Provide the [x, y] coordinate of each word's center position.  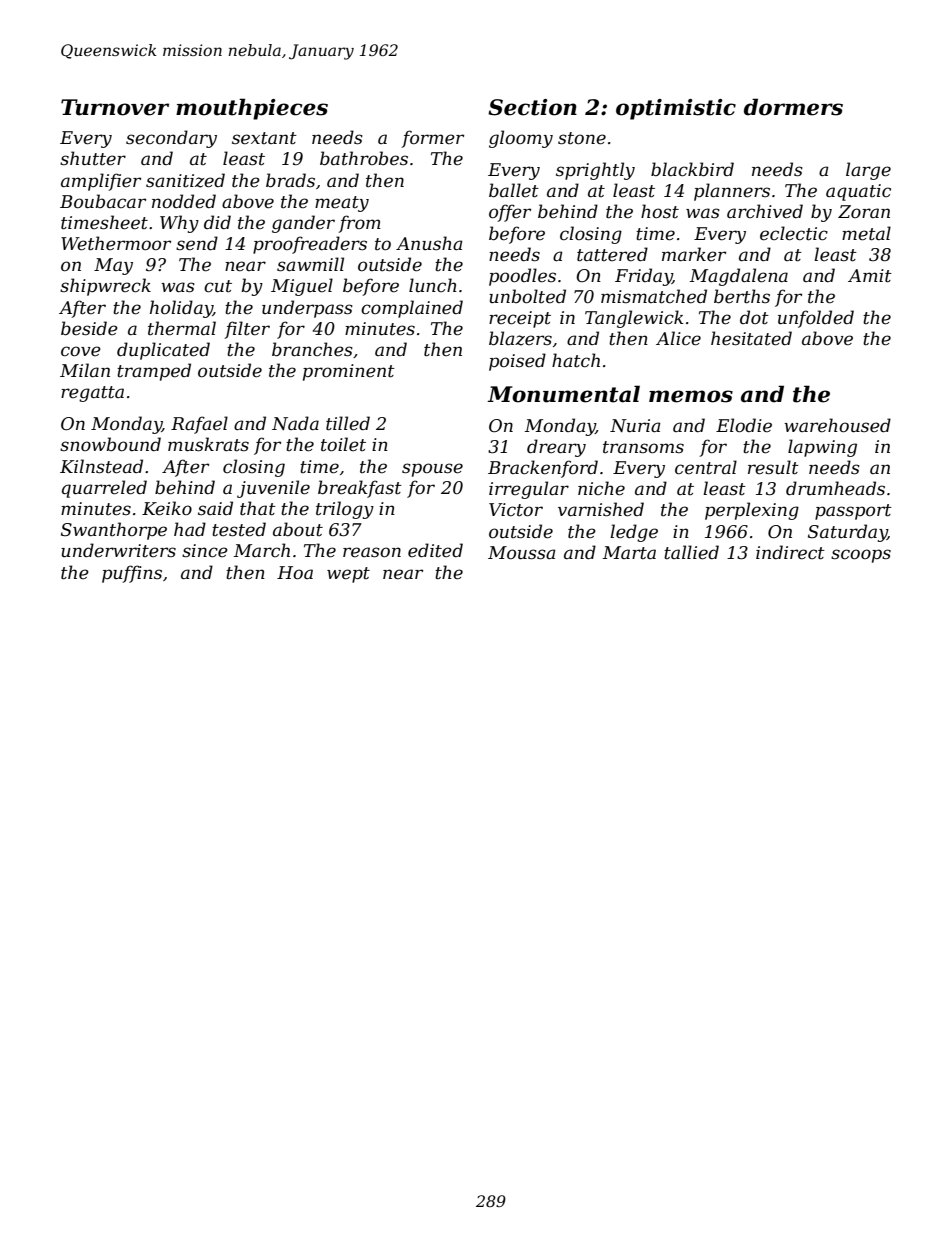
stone [582, 138]
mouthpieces [252, 109]
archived [765, 211]
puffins [132, 574]
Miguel [302, 287]
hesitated [751, 338]
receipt [520, 319]
